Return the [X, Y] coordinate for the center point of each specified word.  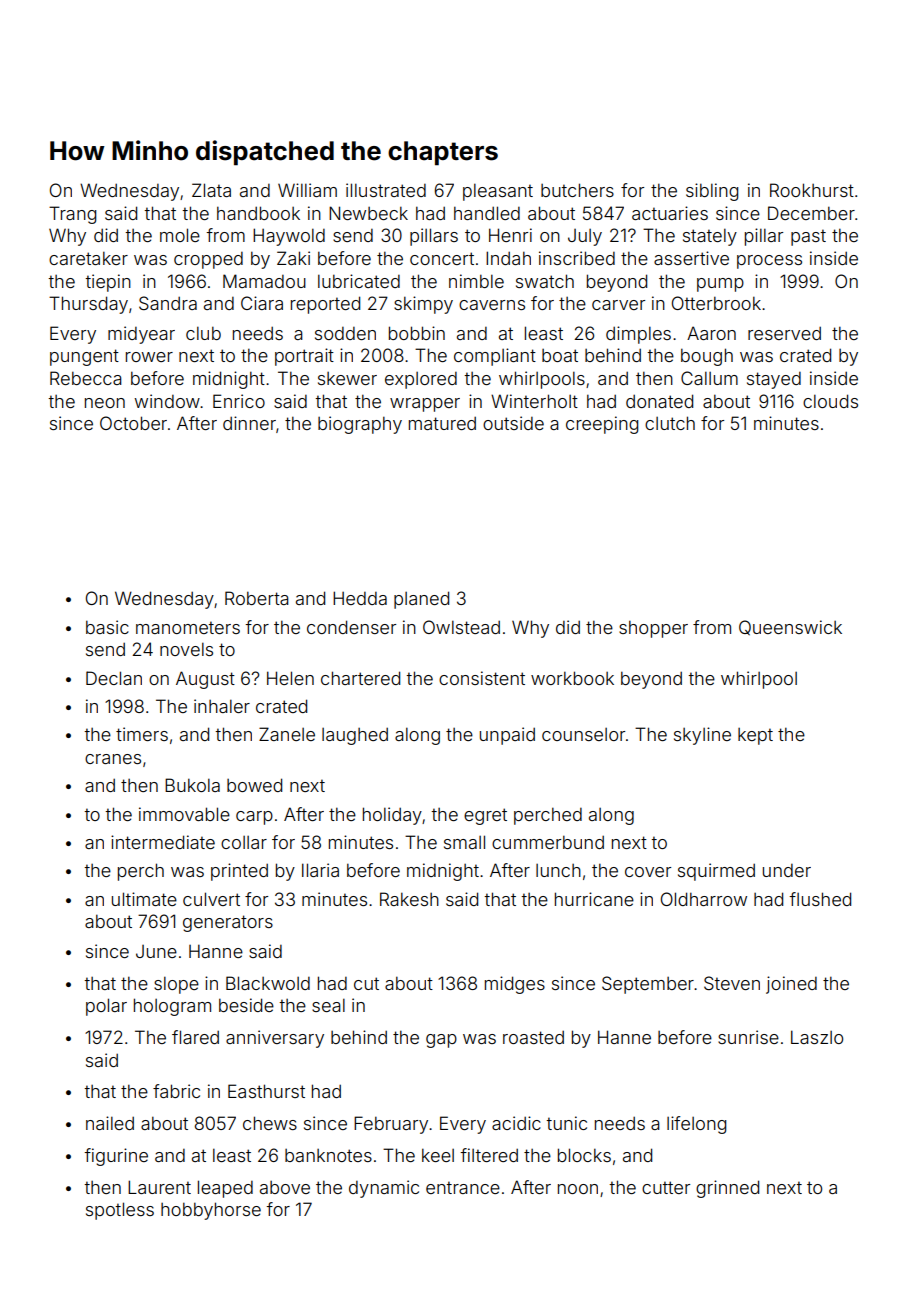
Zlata [211, 190]
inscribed [577, 258]
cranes [113, 759]
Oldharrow [704, 899]
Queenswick [790, 627]
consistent [482, 678]
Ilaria [320, 870]
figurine [116, 1157]
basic [107, 627]
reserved [784, 333]
